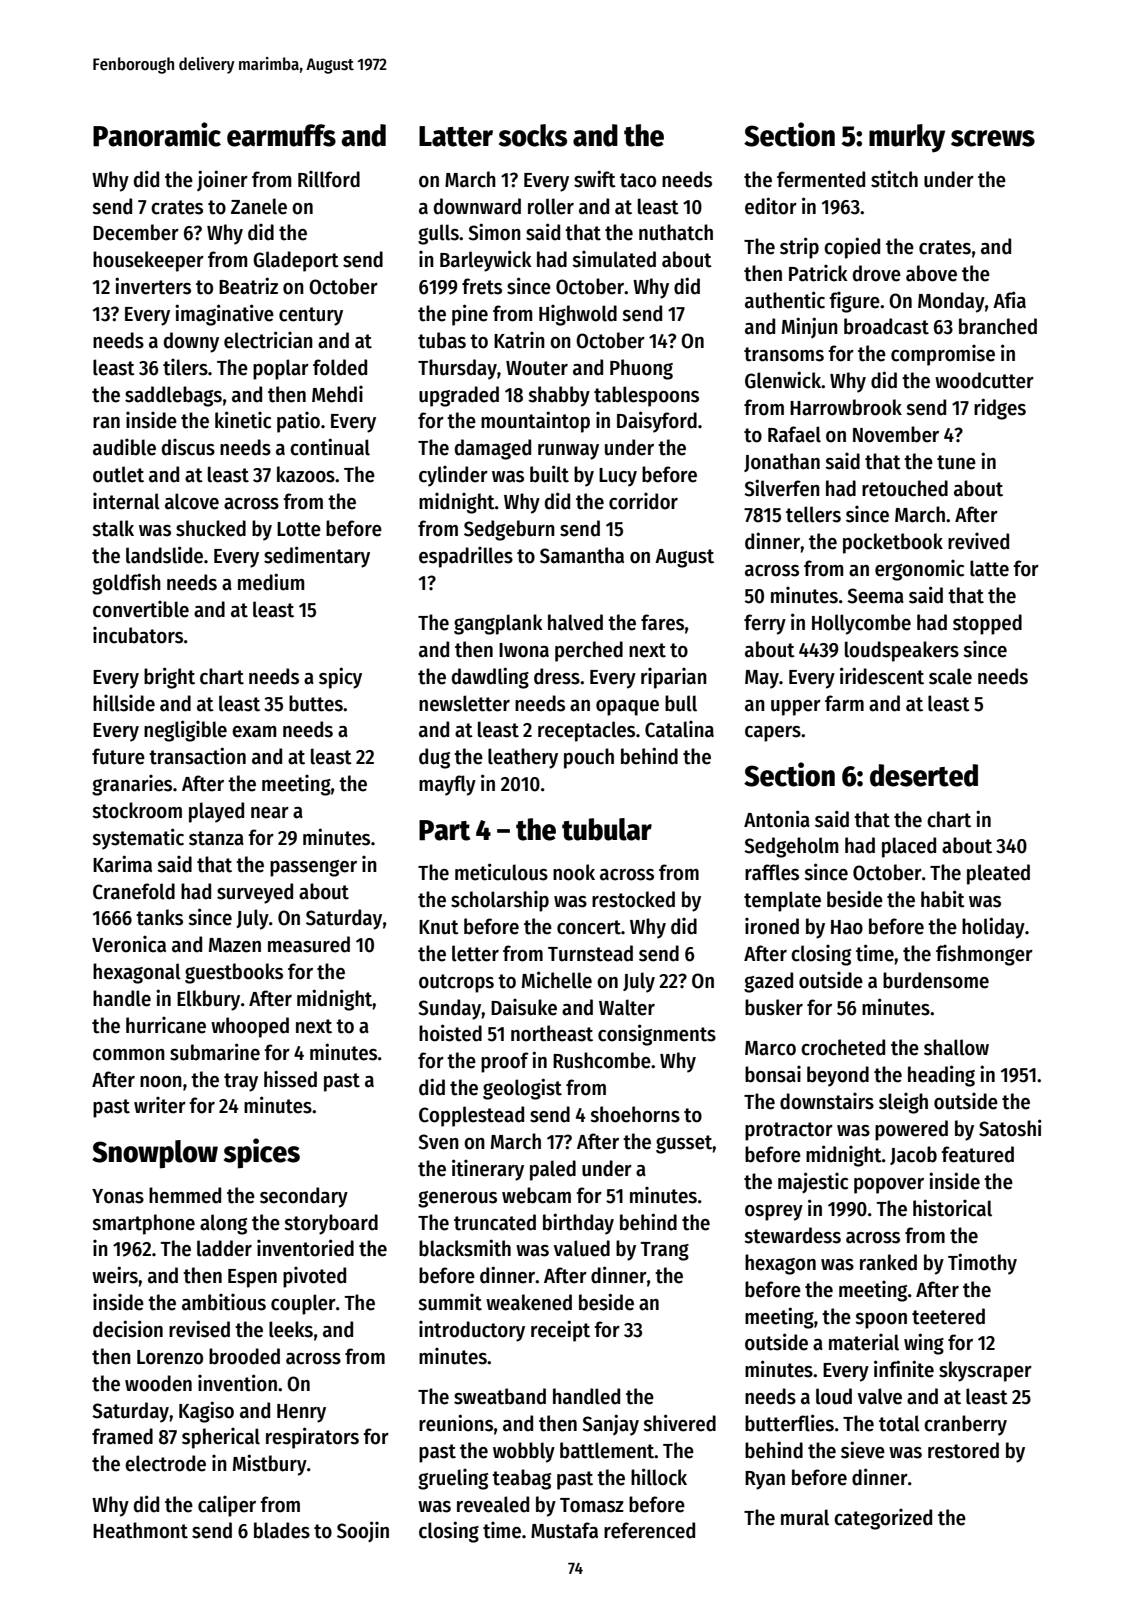 Image resolution: width=1136 pixels, height=1606 pixels. Describe the element at coordinates (1010, 1128) in the page. I see `Satoshi` at that location.
